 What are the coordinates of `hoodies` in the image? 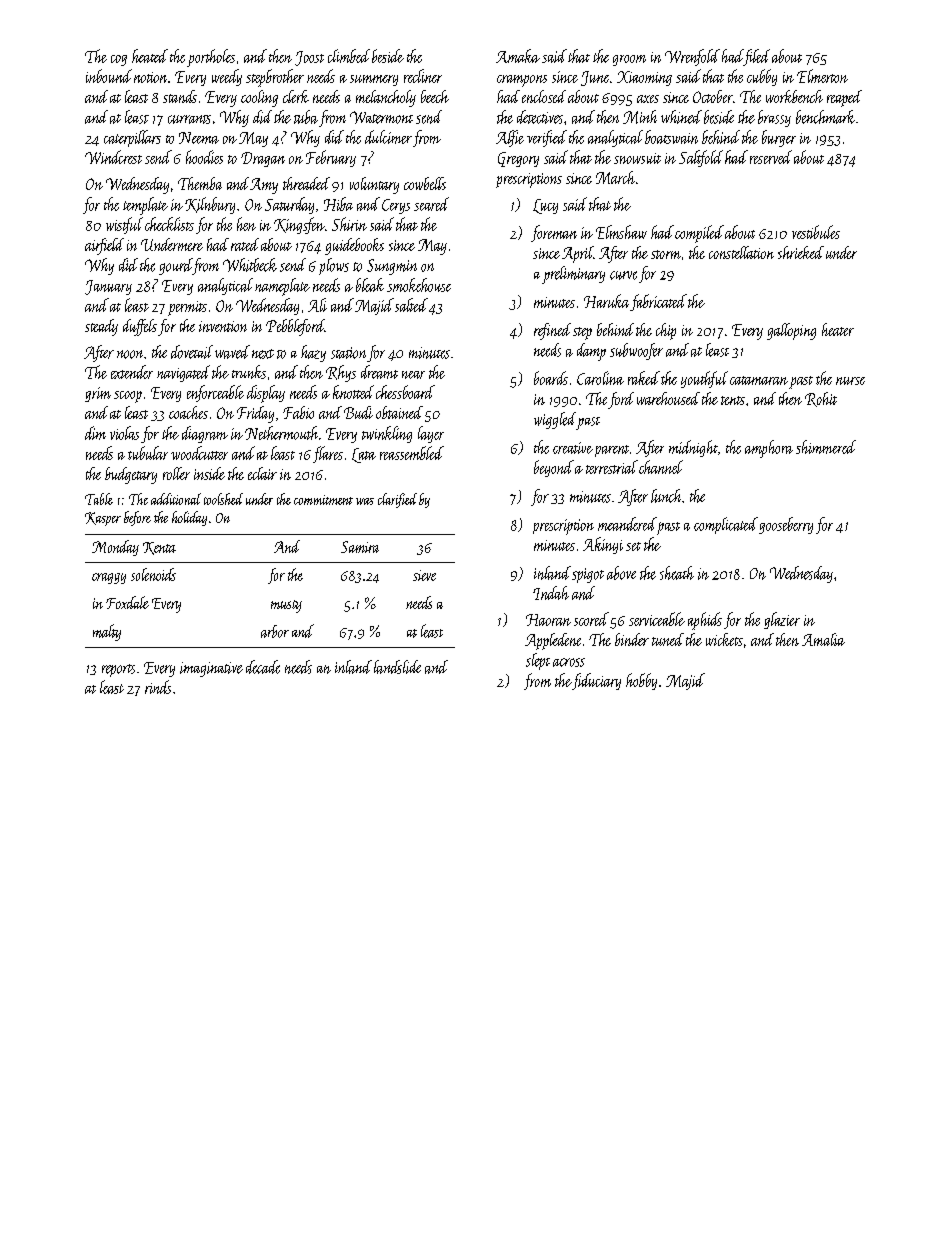 It's located at (204, 157).
